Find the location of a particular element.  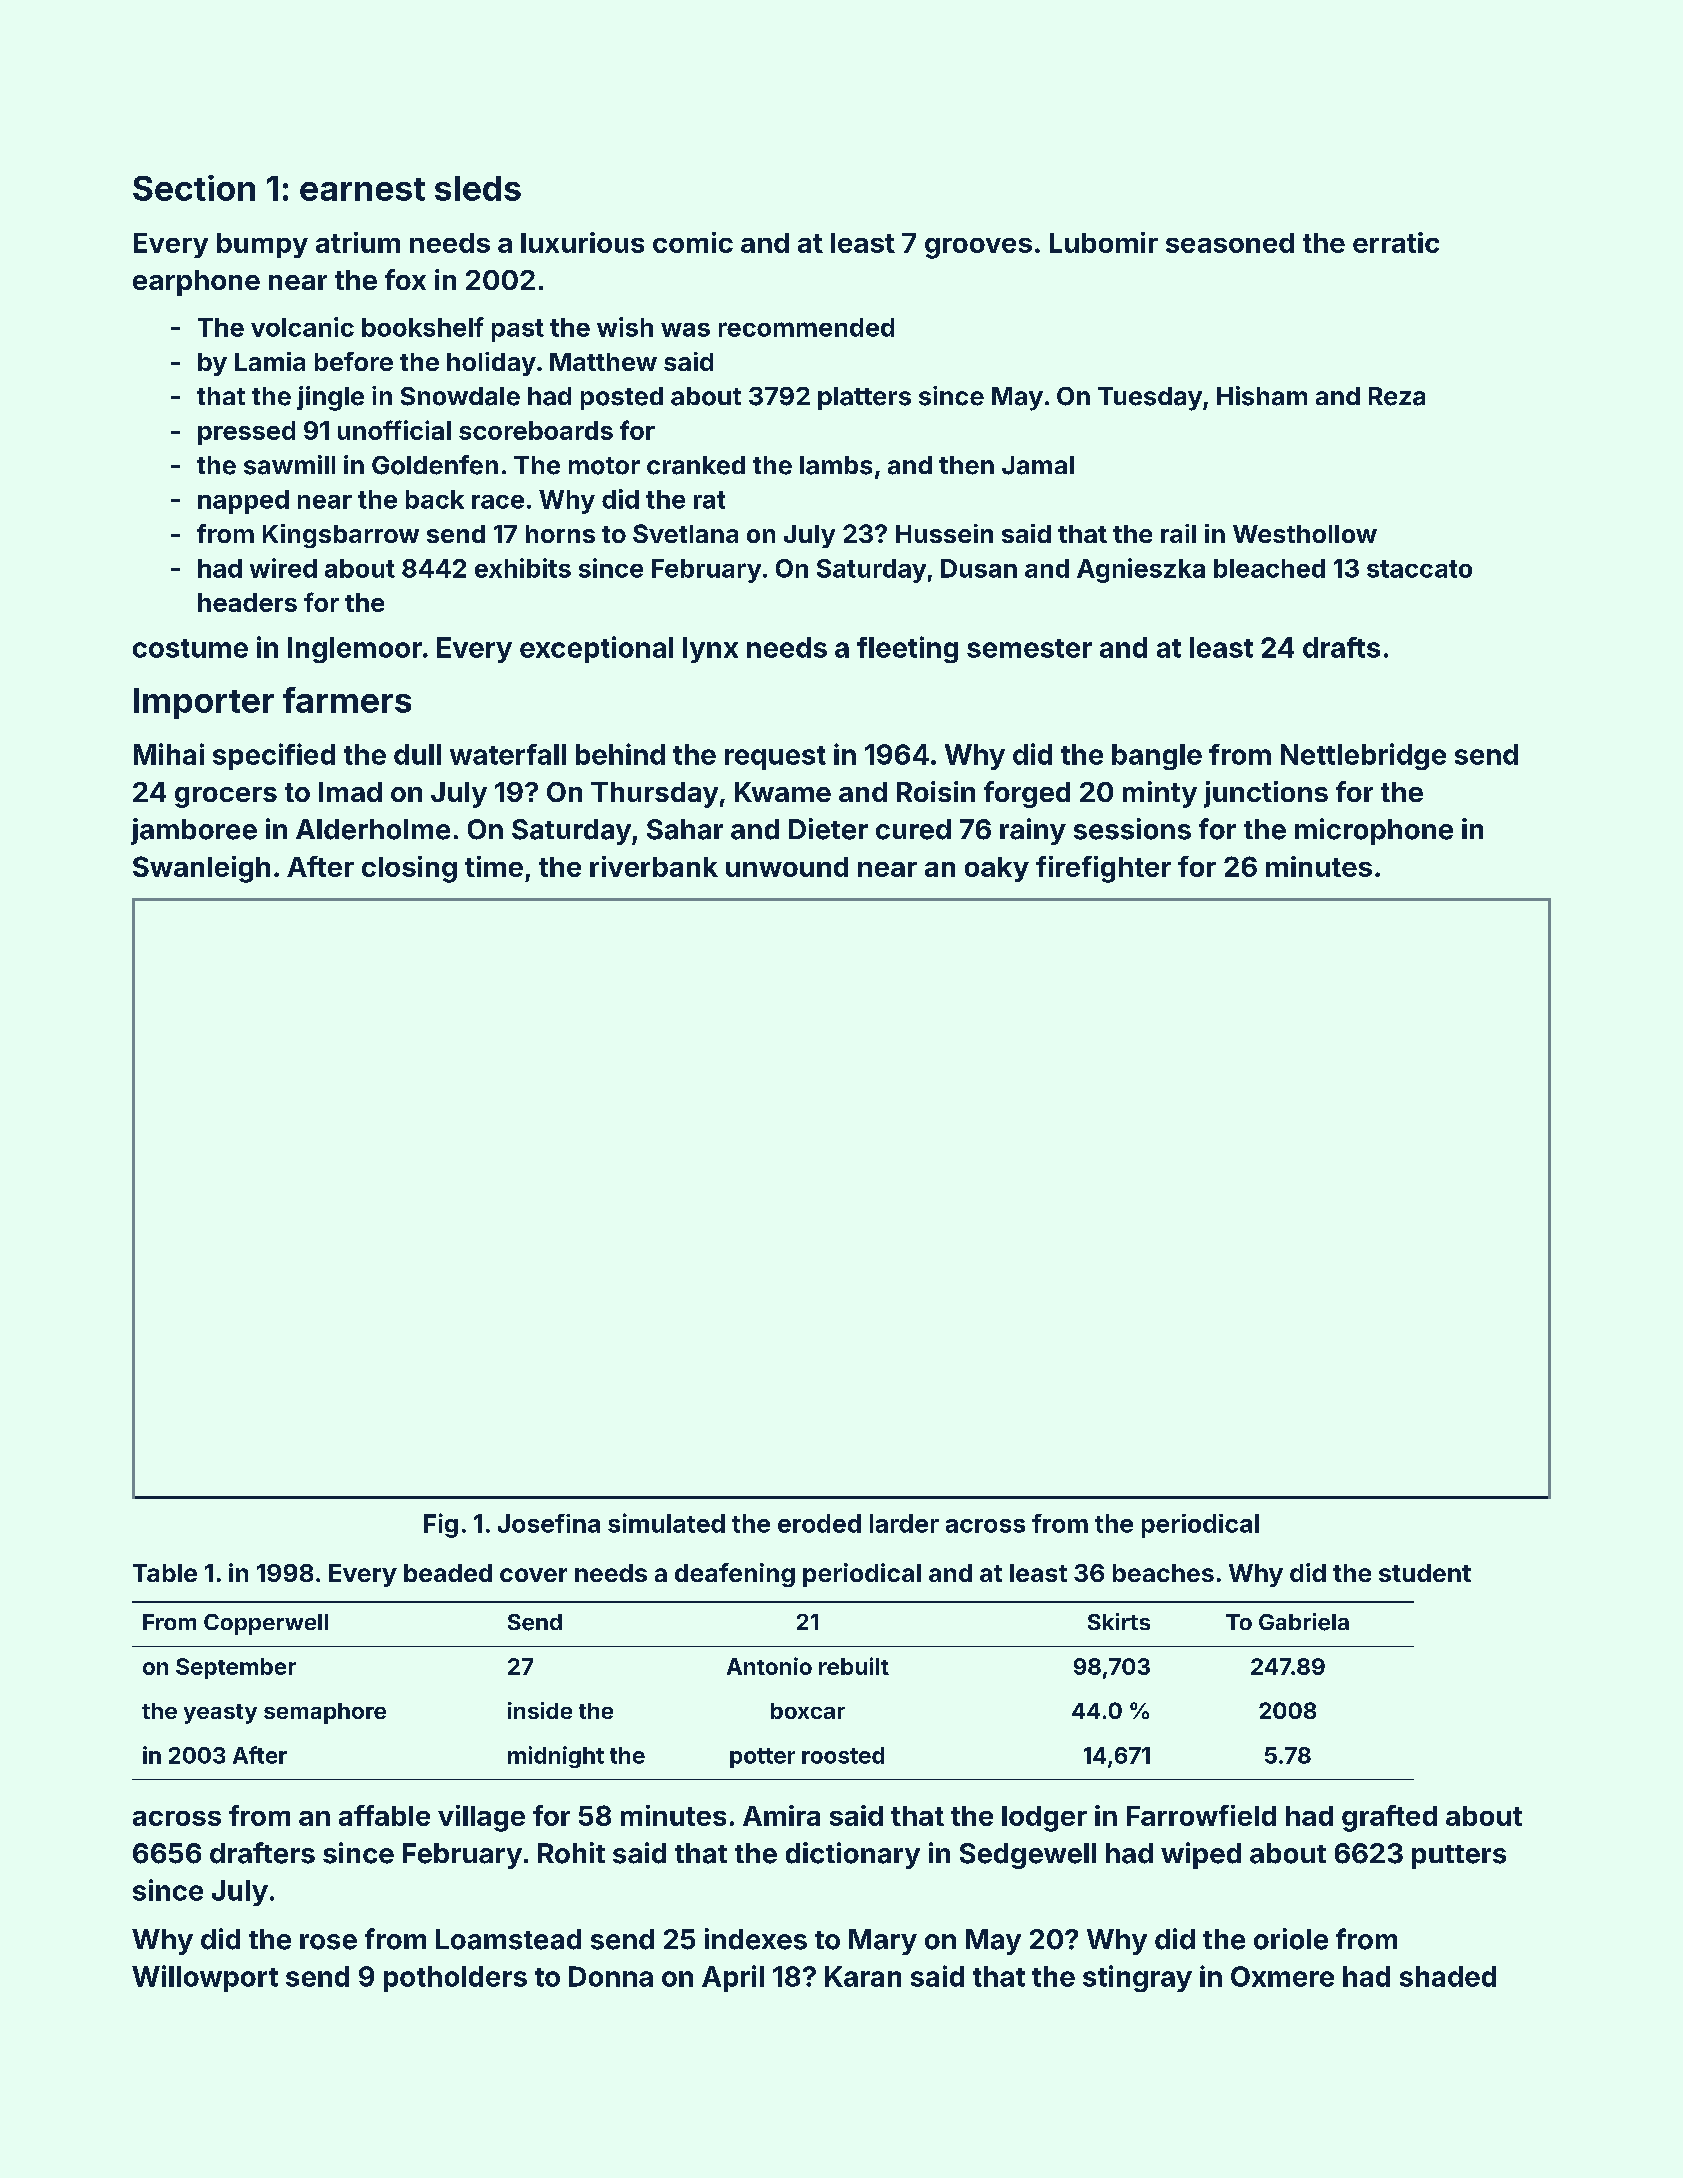

Section is located at coordinates (194, 188).
